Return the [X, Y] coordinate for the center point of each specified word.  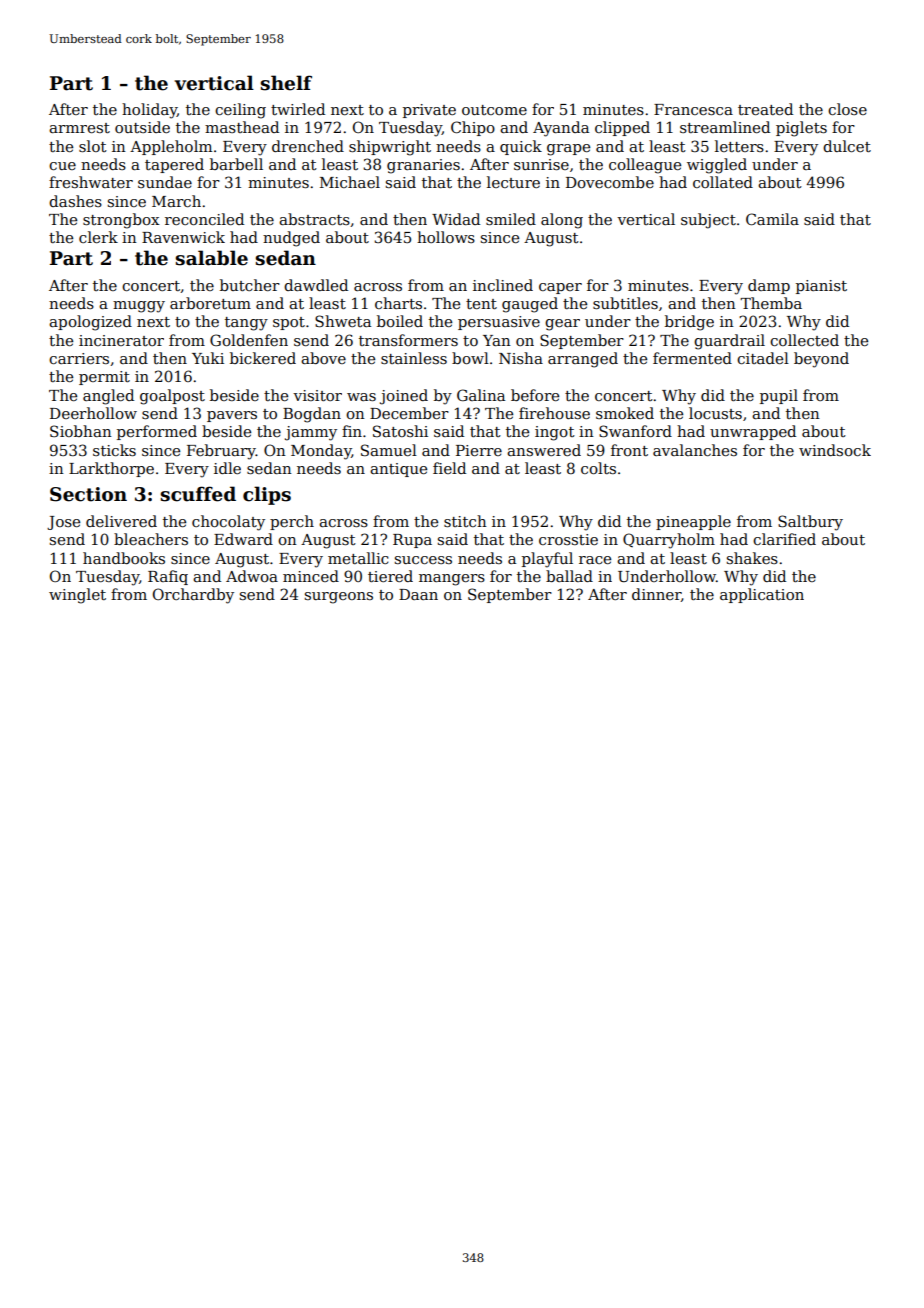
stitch [465, 521]
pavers [232, 416]
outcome [494, 110]
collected [804, 340]
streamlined [725, 127]
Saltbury [810, 523]
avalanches [695, 450]
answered [544, 450]
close [847, 109]
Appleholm [171, 147]
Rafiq [168, 577]
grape [568, 150]
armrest [79, 128]
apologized [90, 323]
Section [88, 494]
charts [398, 303]
